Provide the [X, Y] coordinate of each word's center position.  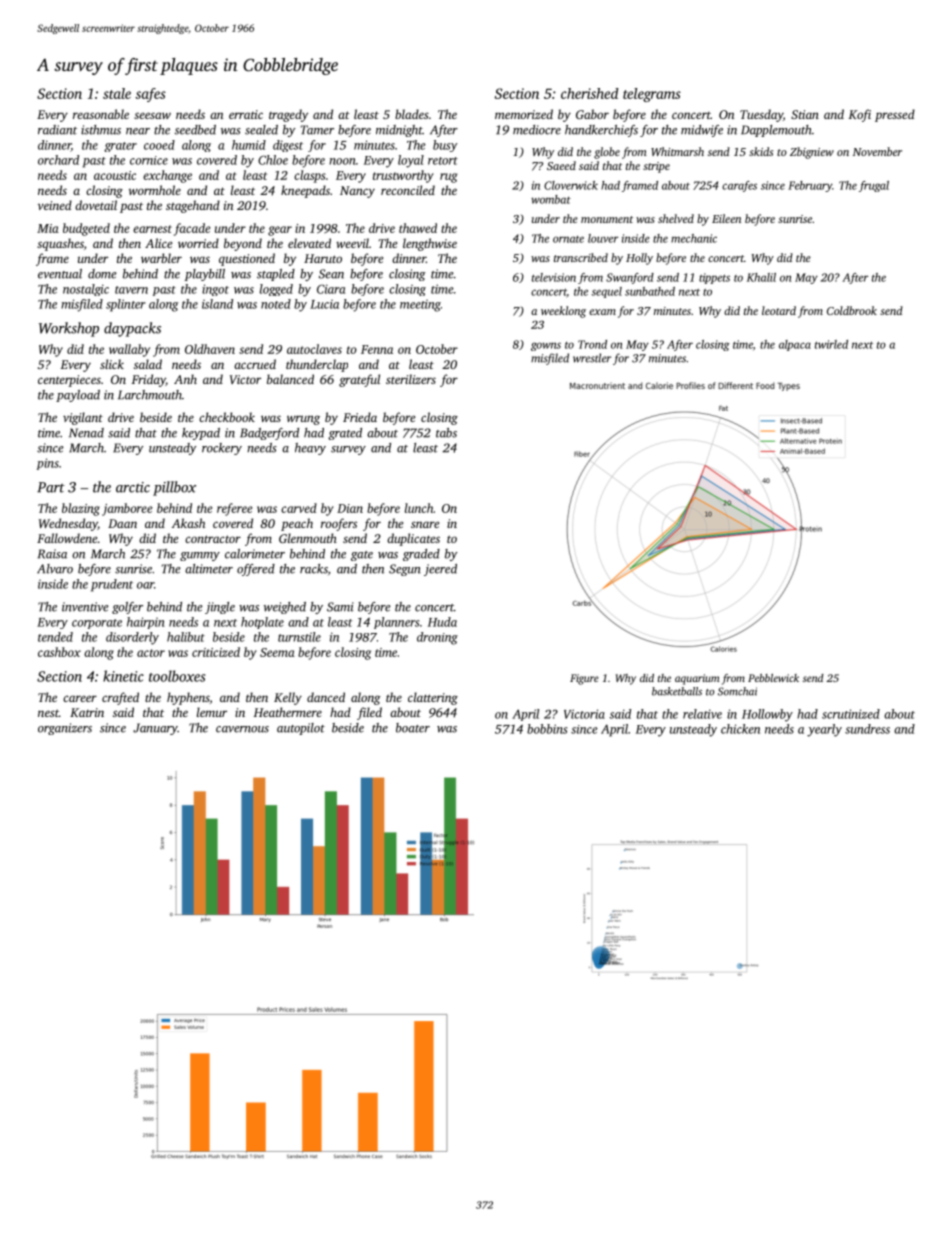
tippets [714, 278]
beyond [243, 244]
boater [413, 728]
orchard [58, 160]
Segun [405, 570]
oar [145, 585]
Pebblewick [773, 678]
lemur [212, 712]
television [554, 277]
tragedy [288, 115]
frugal [874, 186]
